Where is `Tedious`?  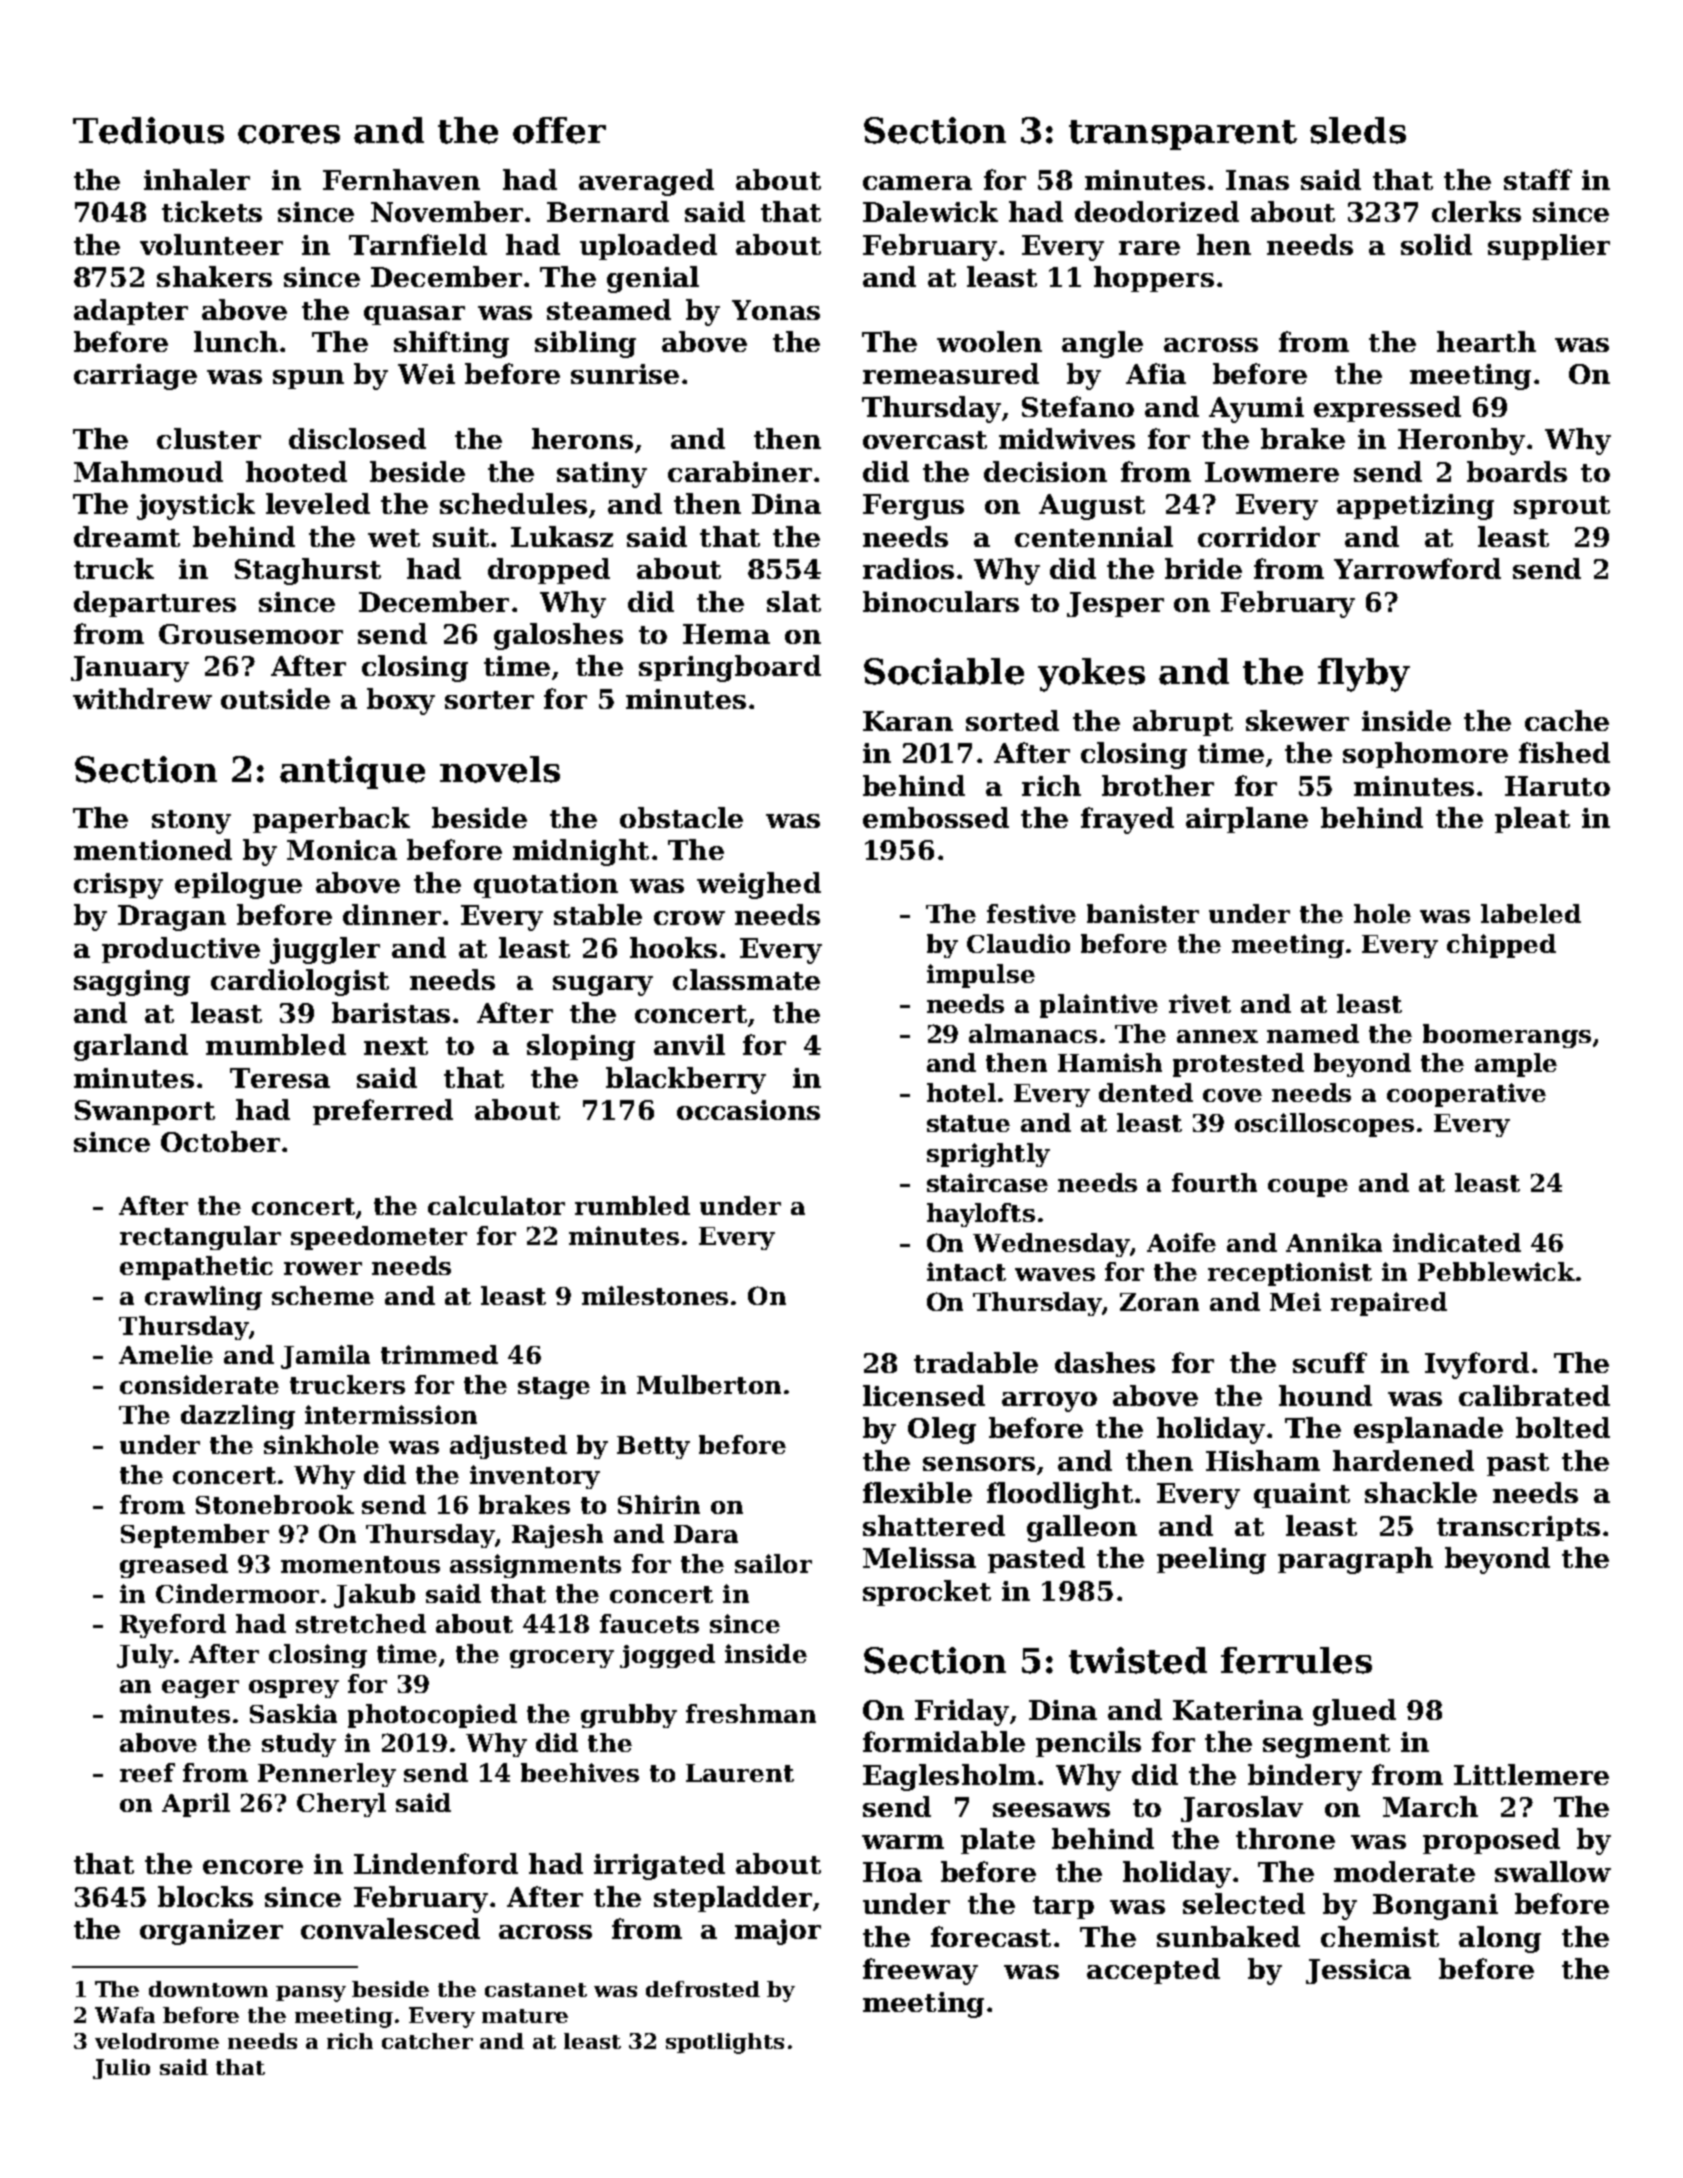 Tedious is located at coordinates (148, 130).
